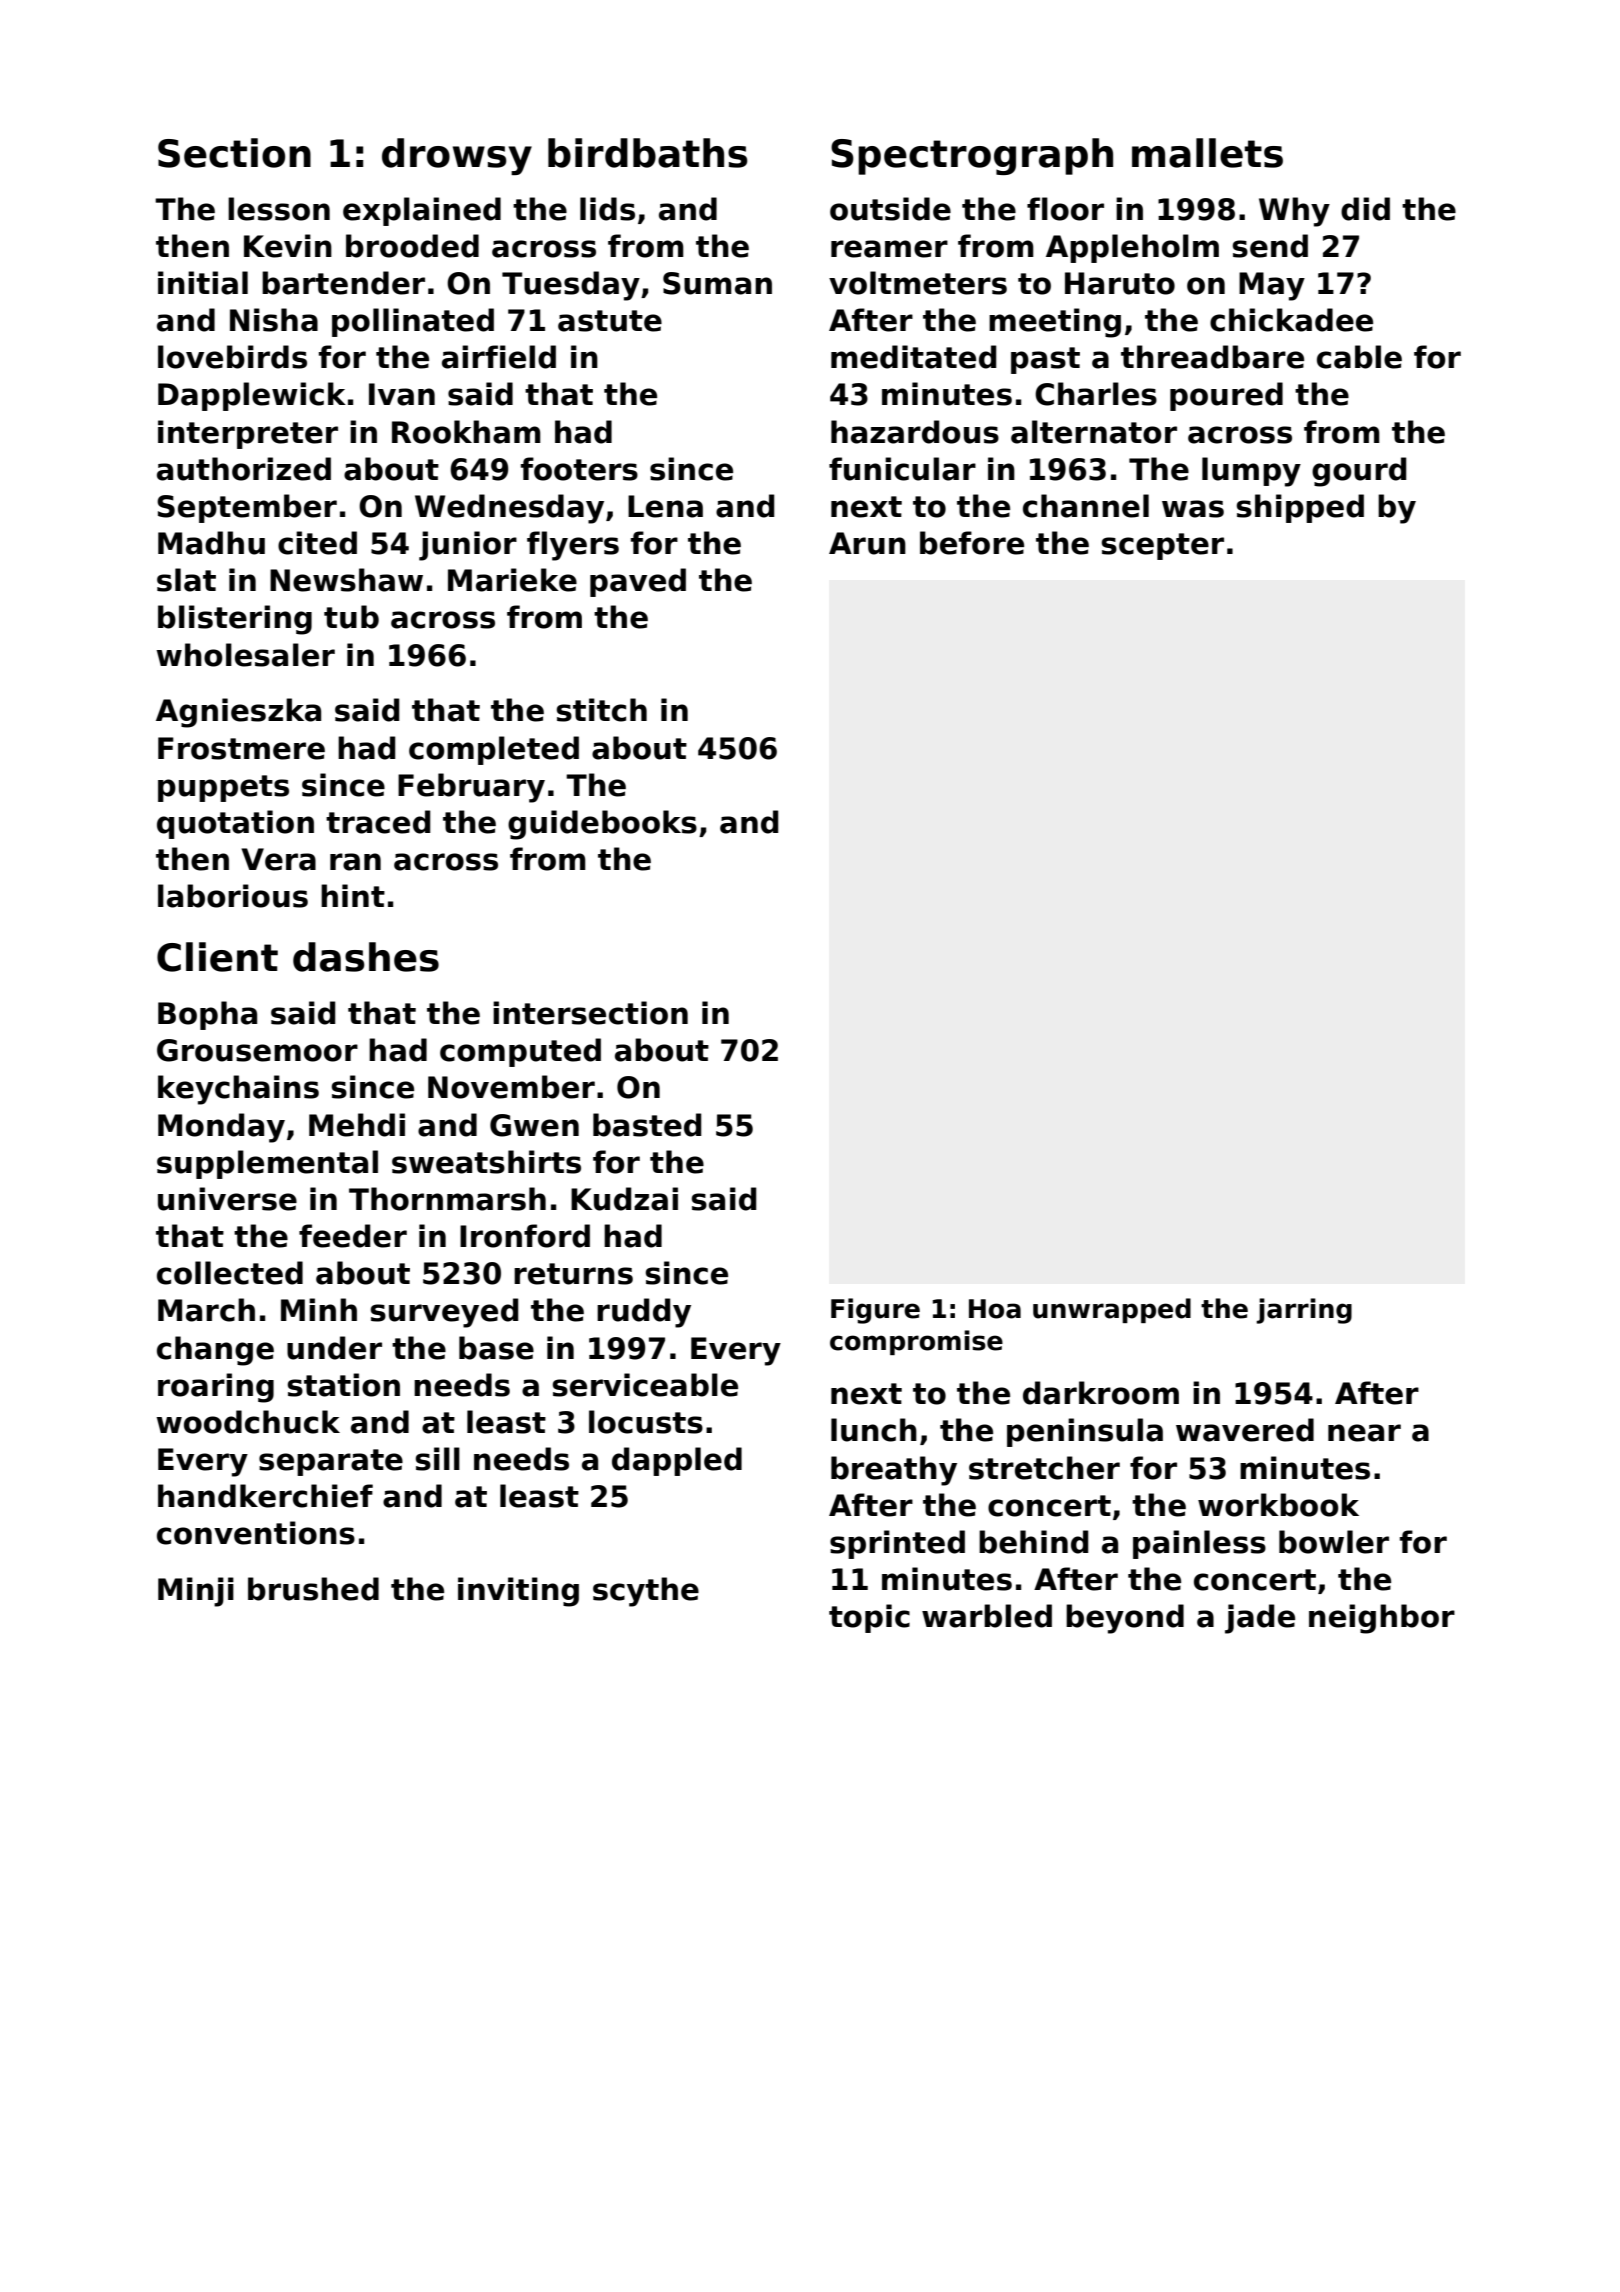  What do you see at coordinates (457, 156) in the screenshot?
I see `drowsy` at bounding box center [457, 156].
